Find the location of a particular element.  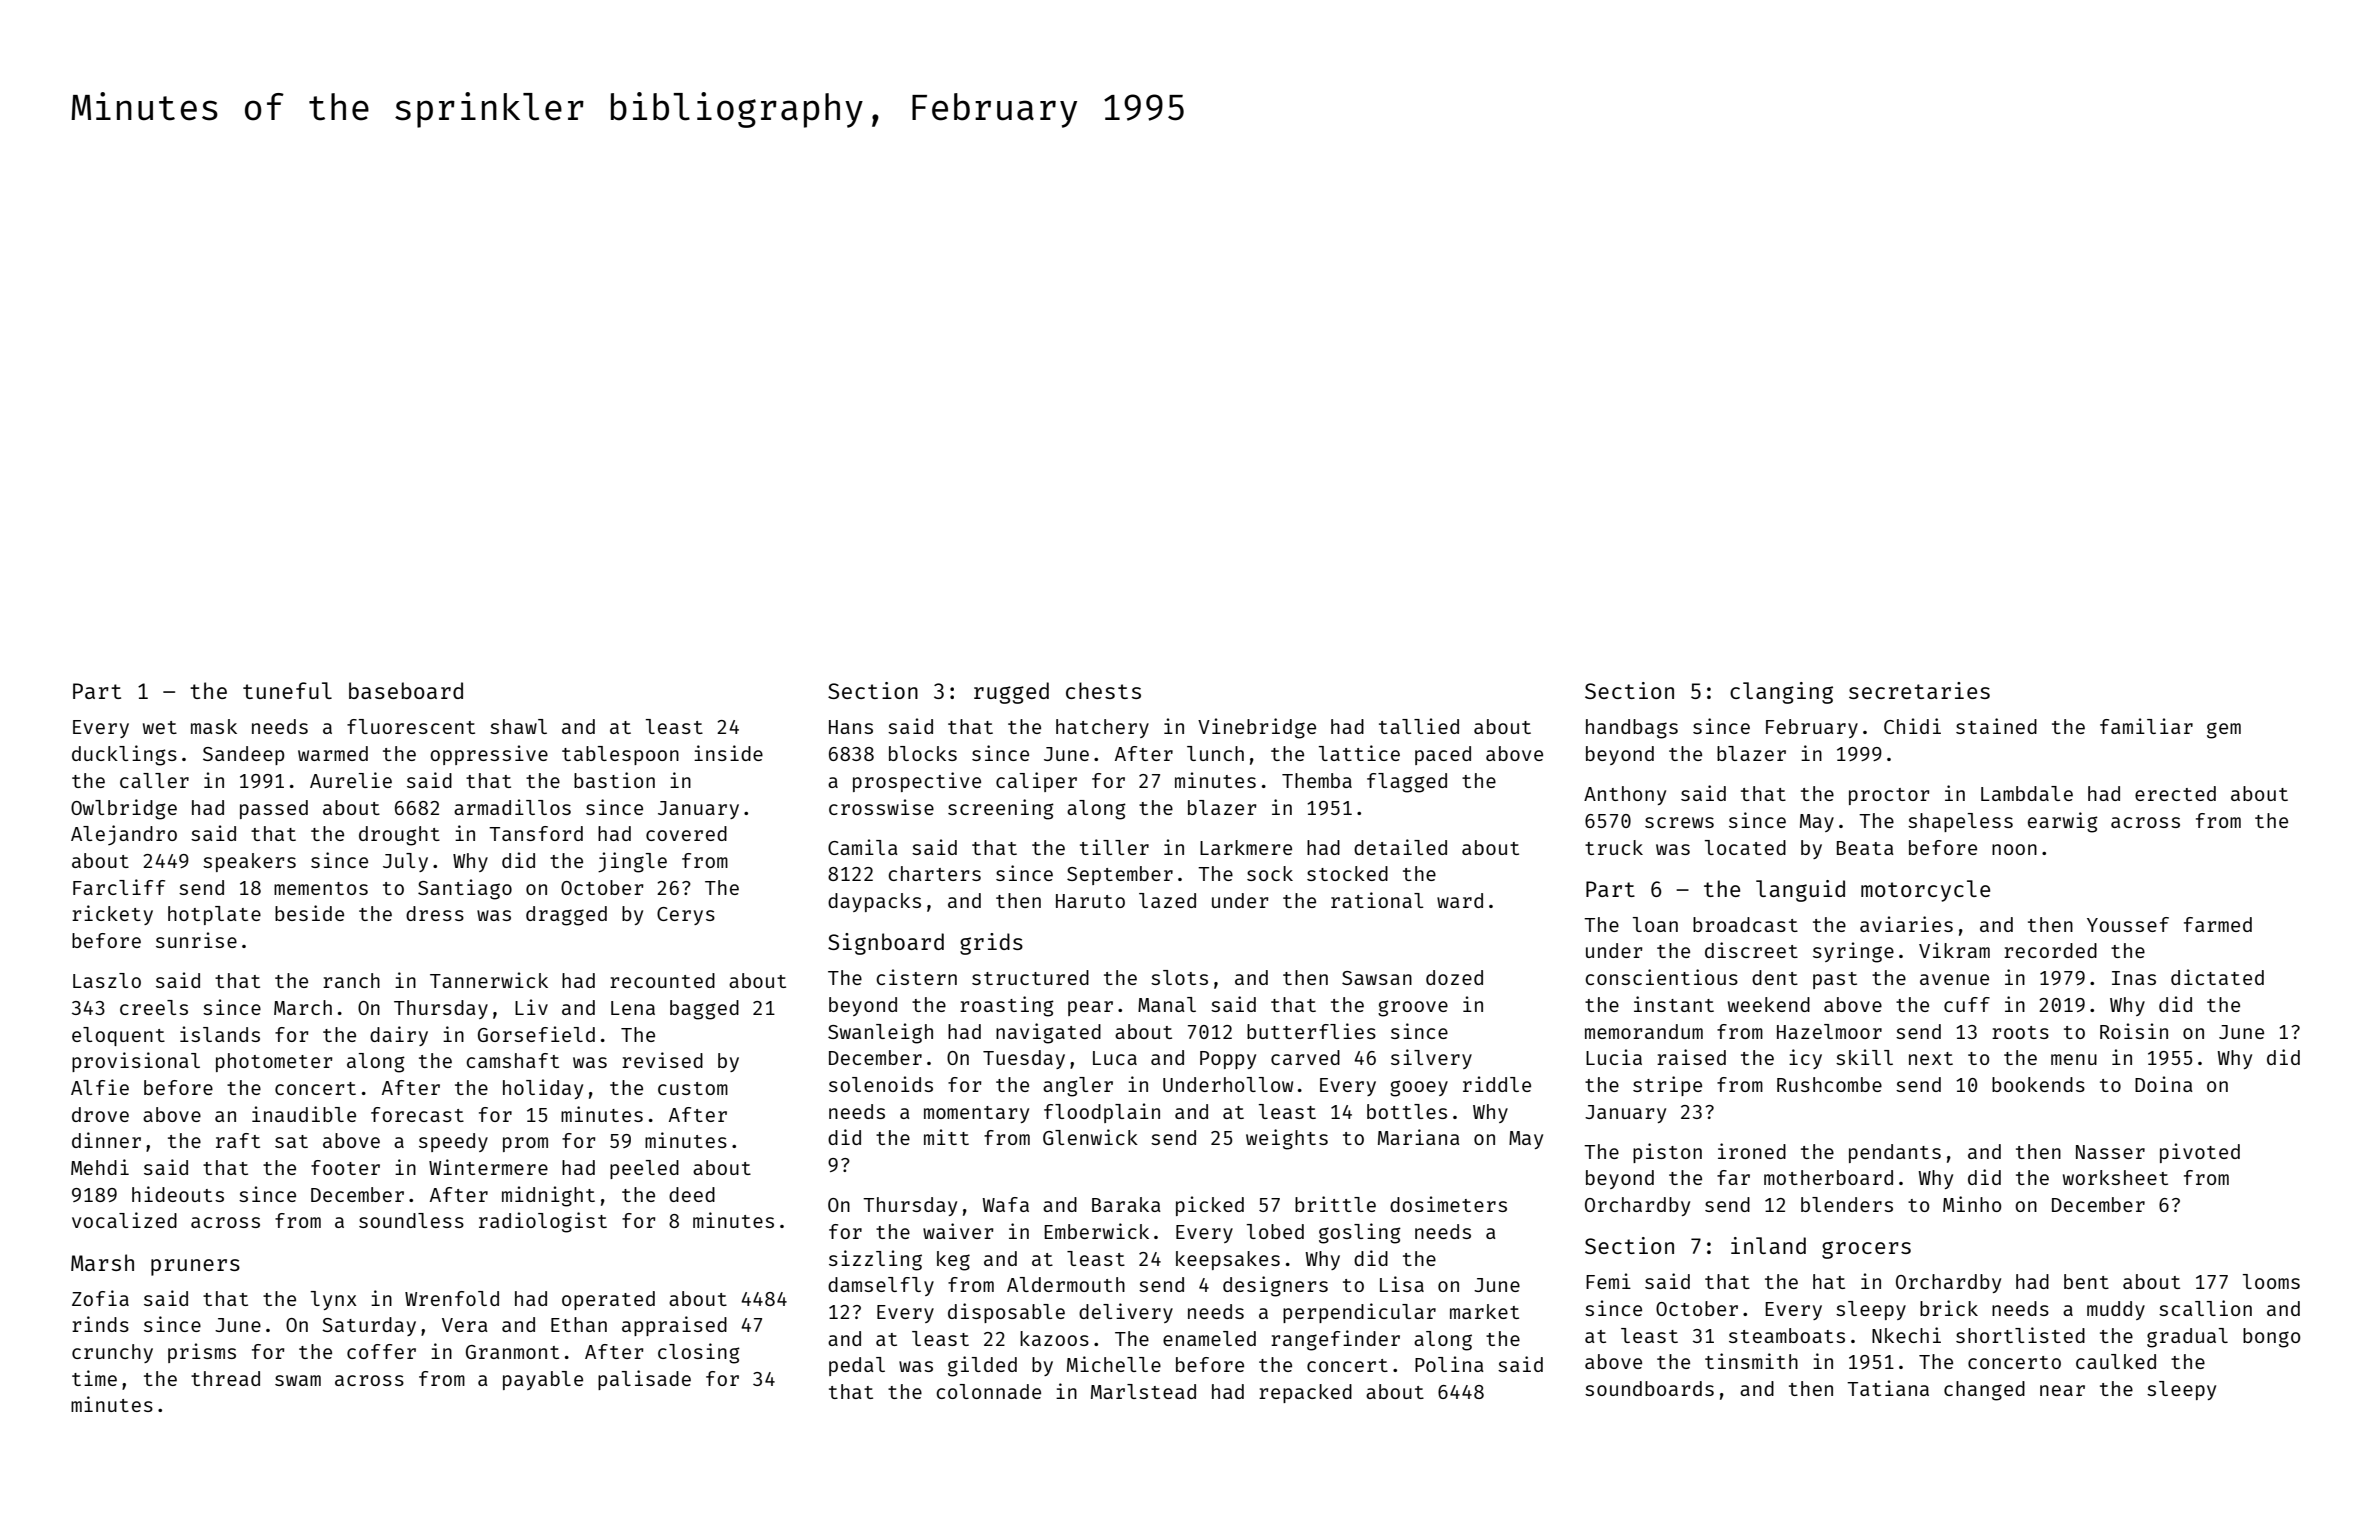

changed is located at coordinates (1984, 1391).
